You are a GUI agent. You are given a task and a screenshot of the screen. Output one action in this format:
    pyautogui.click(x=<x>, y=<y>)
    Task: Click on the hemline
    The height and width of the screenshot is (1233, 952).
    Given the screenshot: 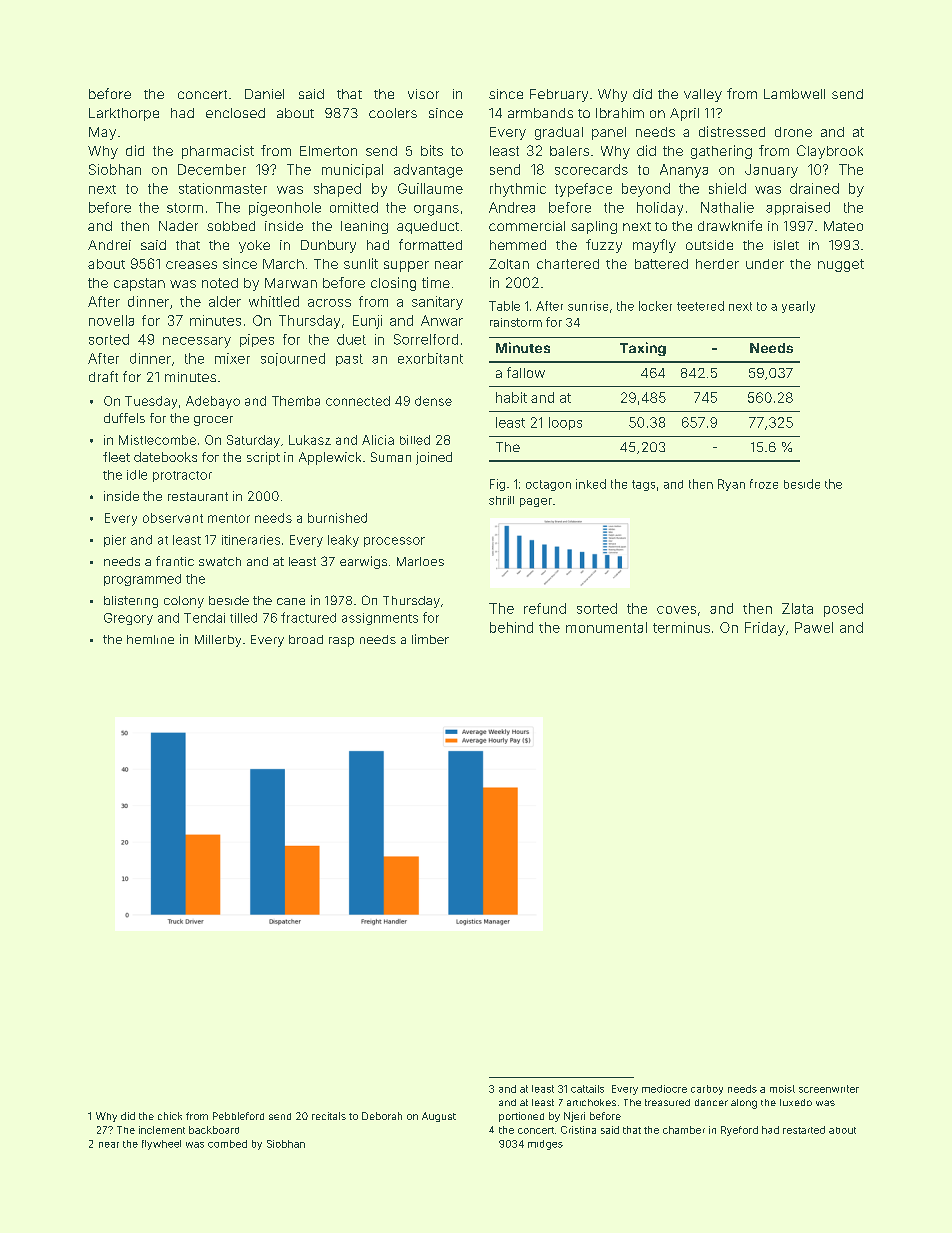 What is the action you would take?
    pyautogui.click(x=150, y=639)
